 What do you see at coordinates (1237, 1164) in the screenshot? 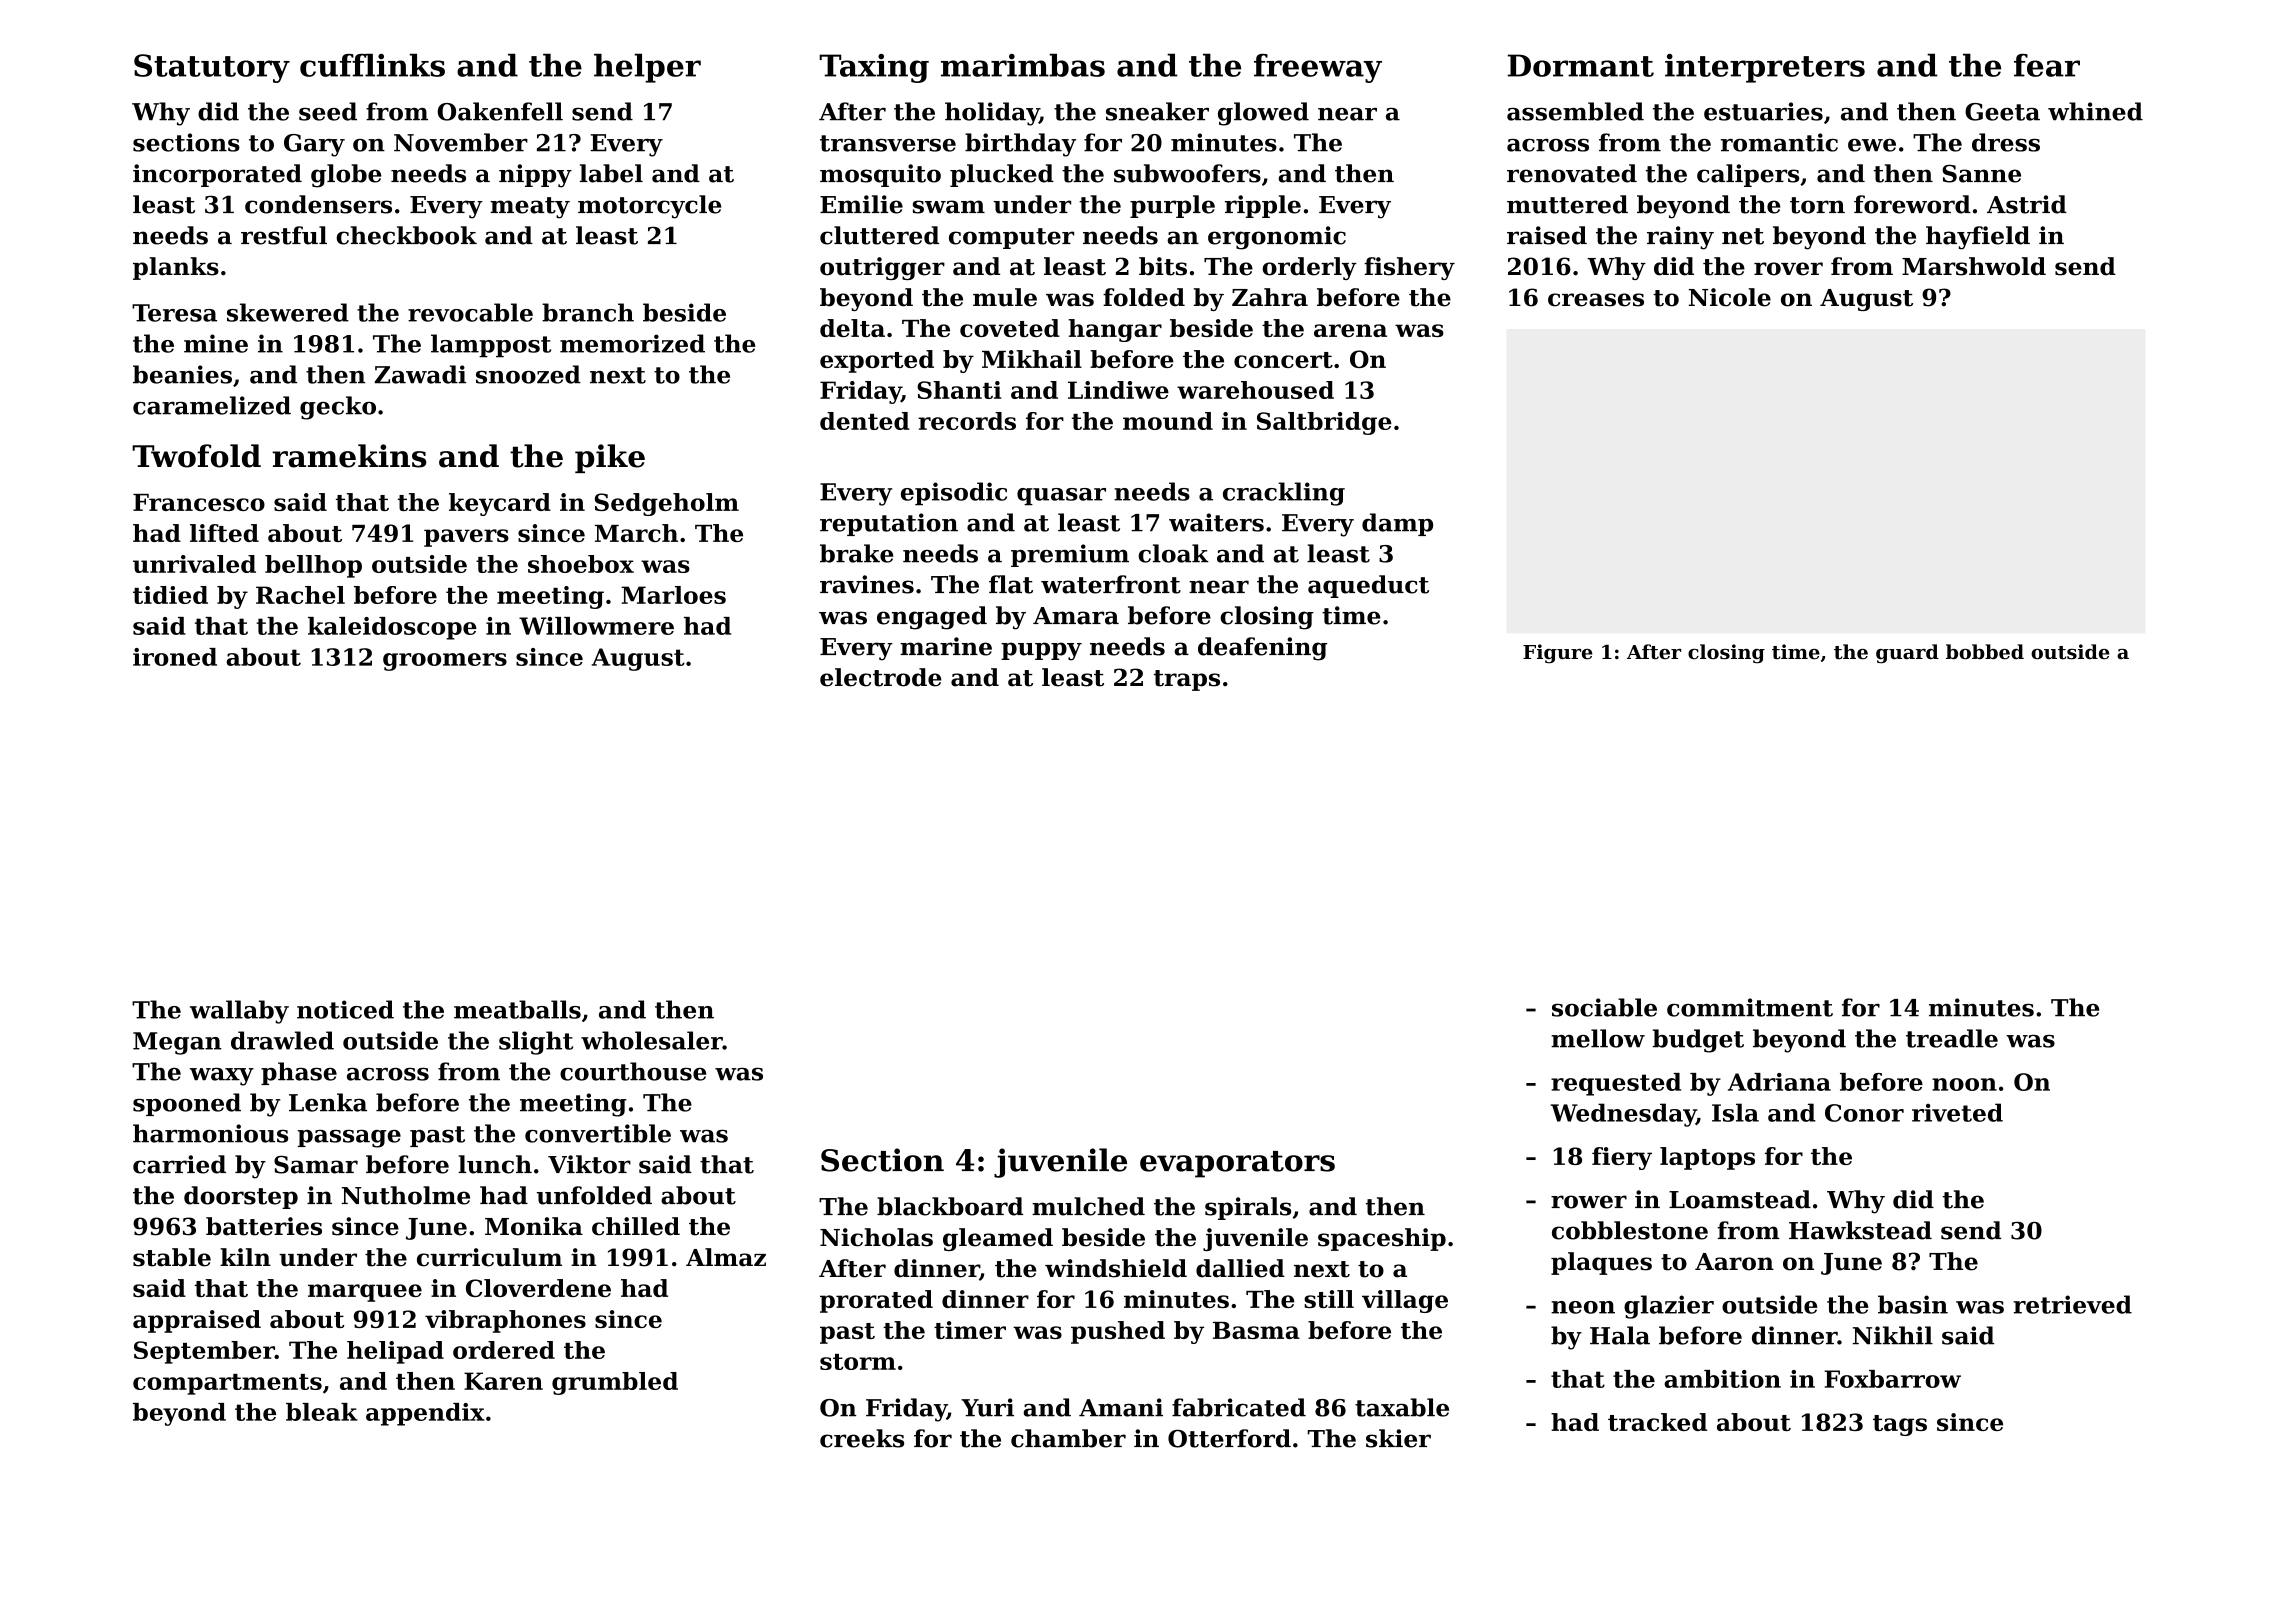
I see `evaporators` at bounding box center [1237, 1164].
